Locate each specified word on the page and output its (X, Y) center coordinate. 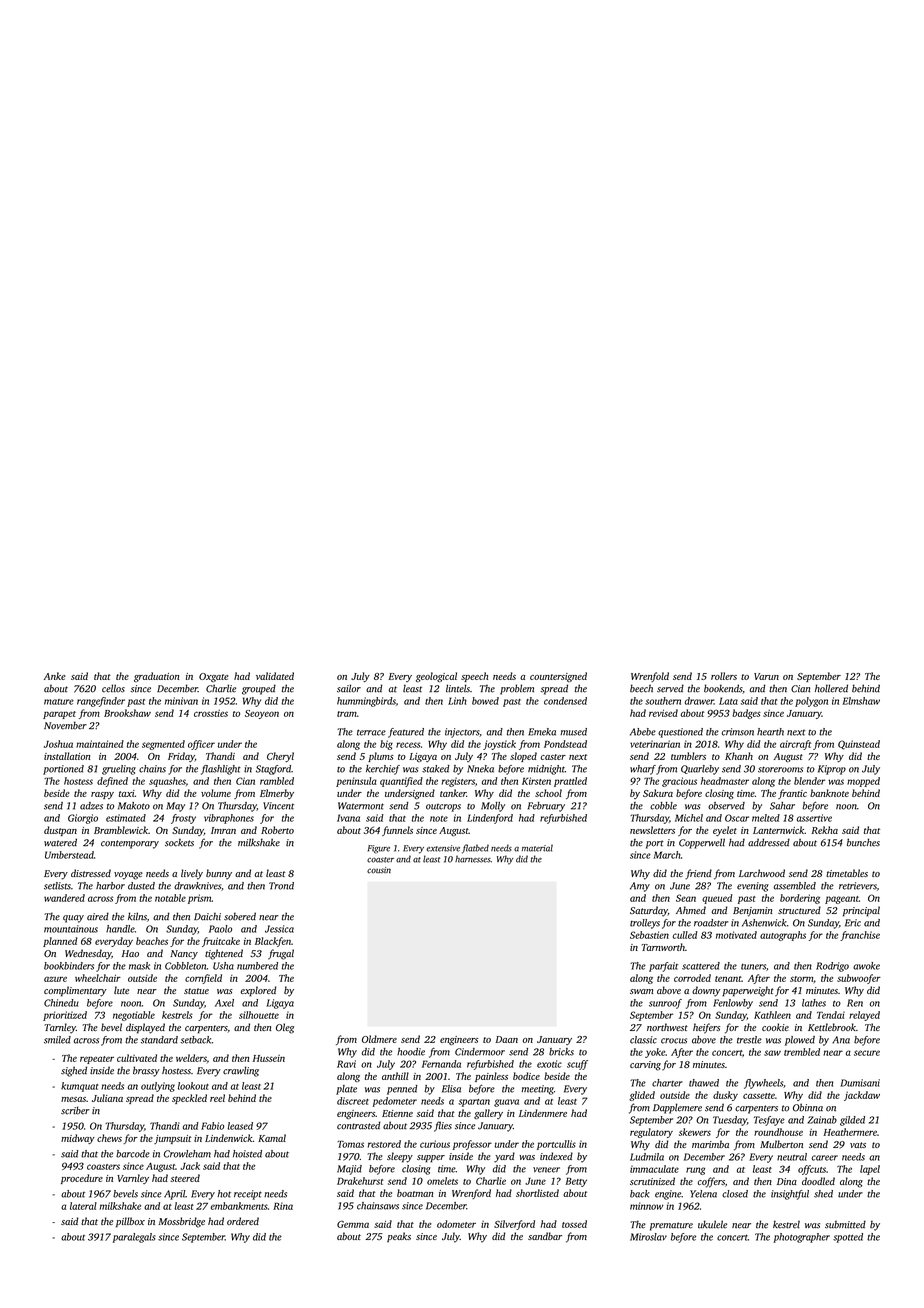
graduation (156, 677)
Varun (766, 676)
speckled (189, 1099)
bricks (561, 1052)
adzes (91, 806)
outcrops (443, 808)
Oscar (737, 818)
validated (275, 676)
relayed (864, 1016)
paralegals (134, 1238)
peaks (399, 1237)
